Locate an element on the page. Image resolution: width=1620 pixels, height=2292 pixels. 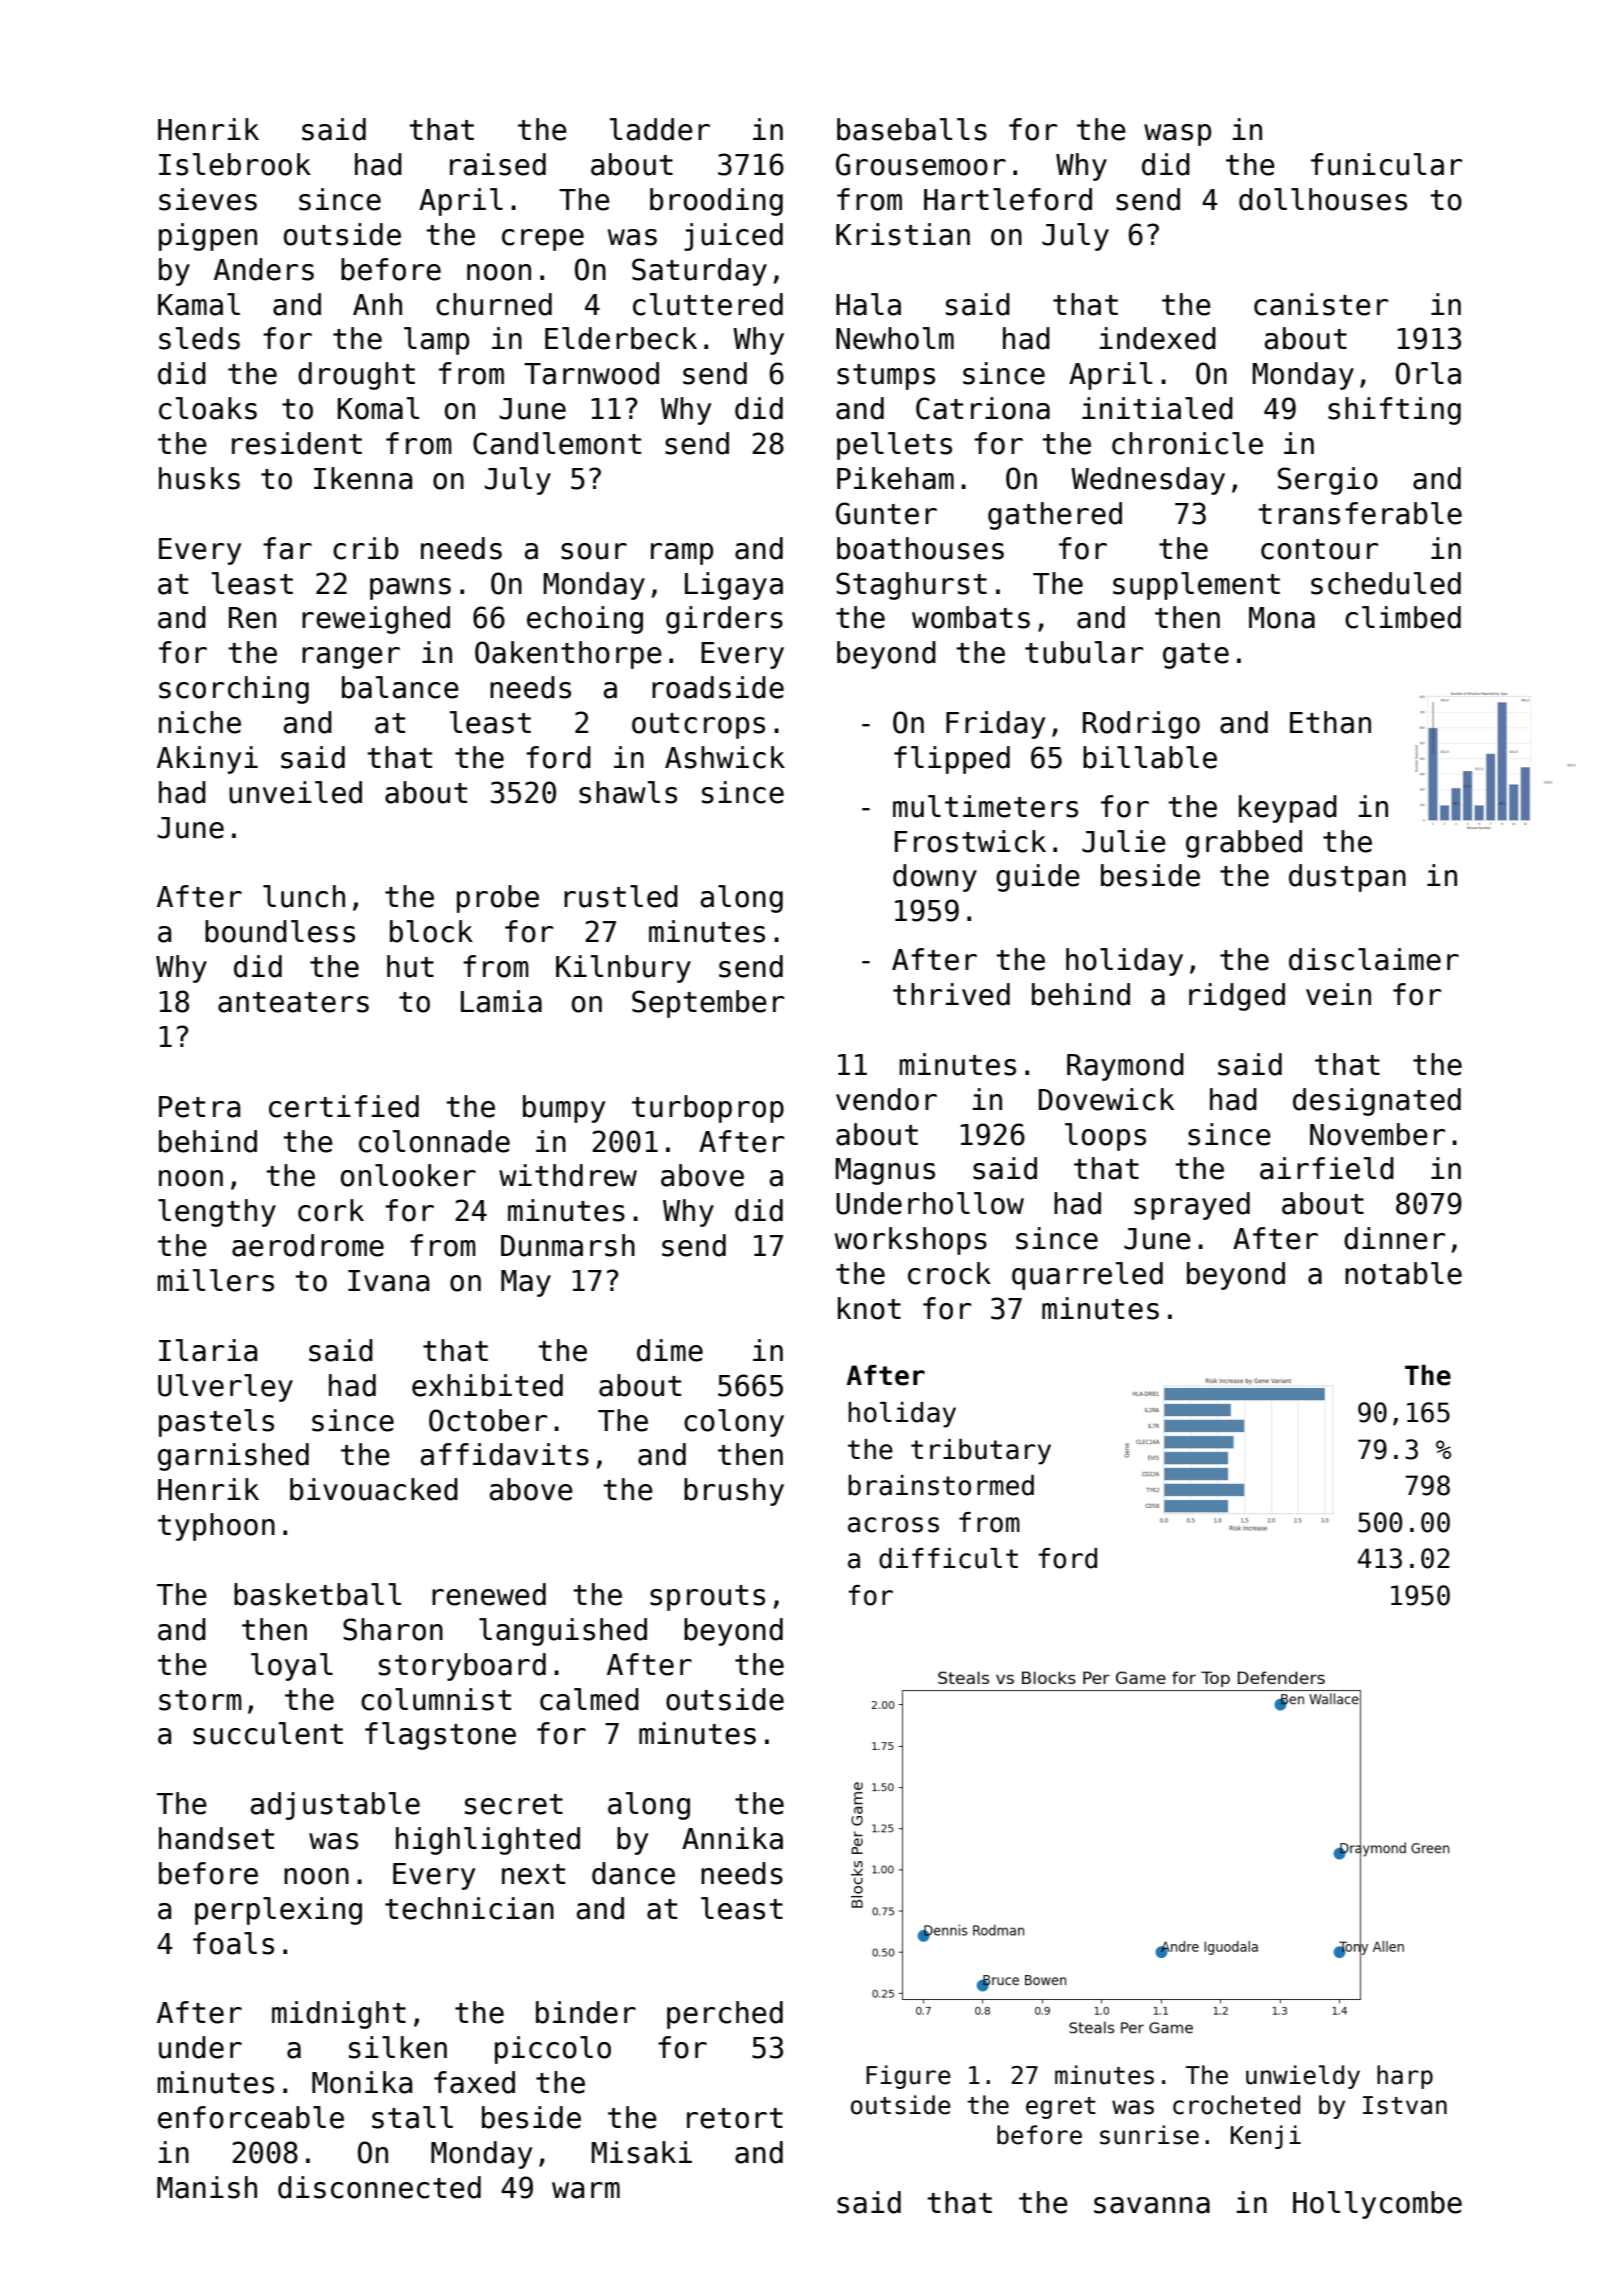
canister is located at coordinates (1321, 304).
